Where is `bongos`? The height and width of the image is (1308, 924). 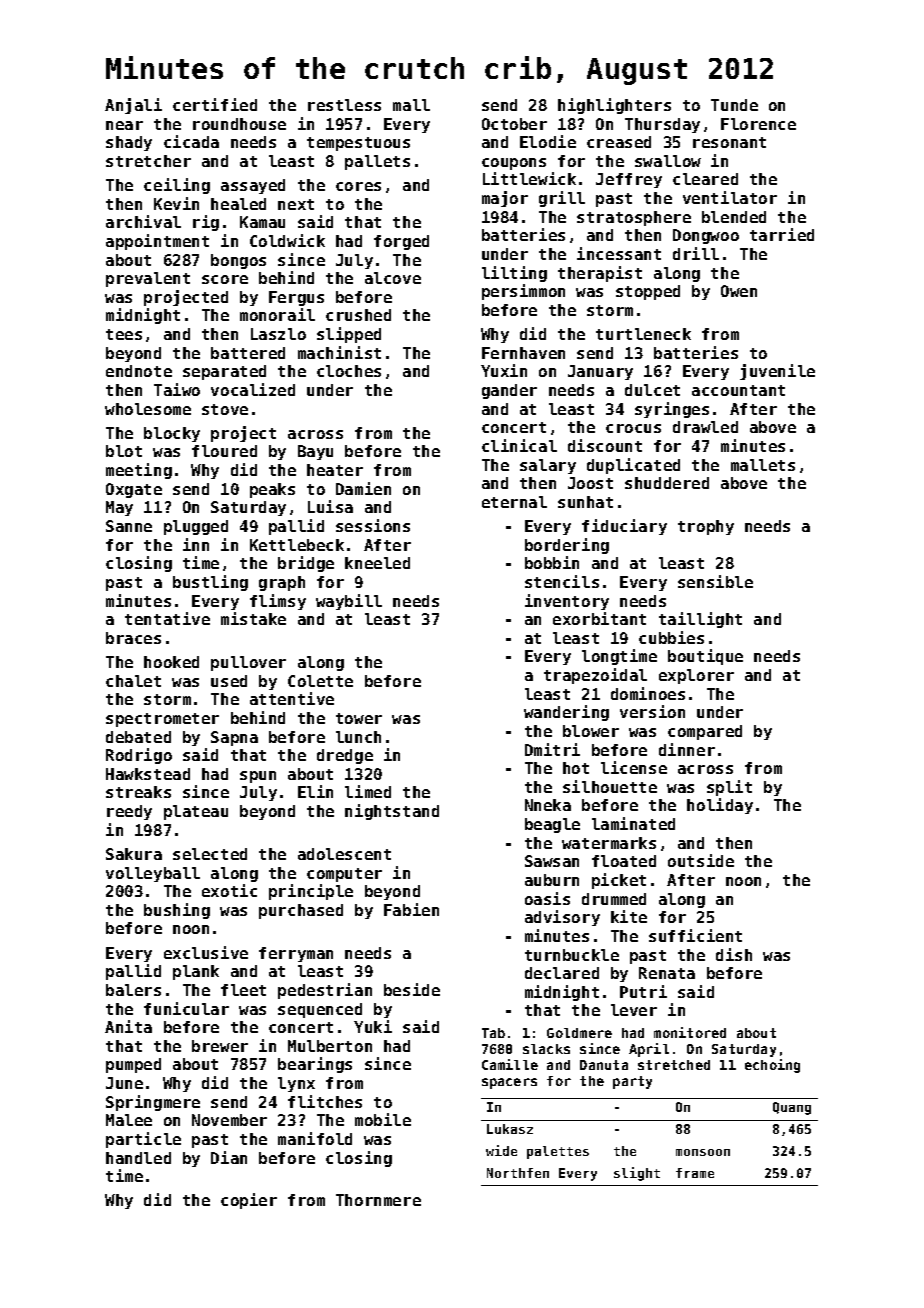
bongos is located at coordinates (238, 261).
